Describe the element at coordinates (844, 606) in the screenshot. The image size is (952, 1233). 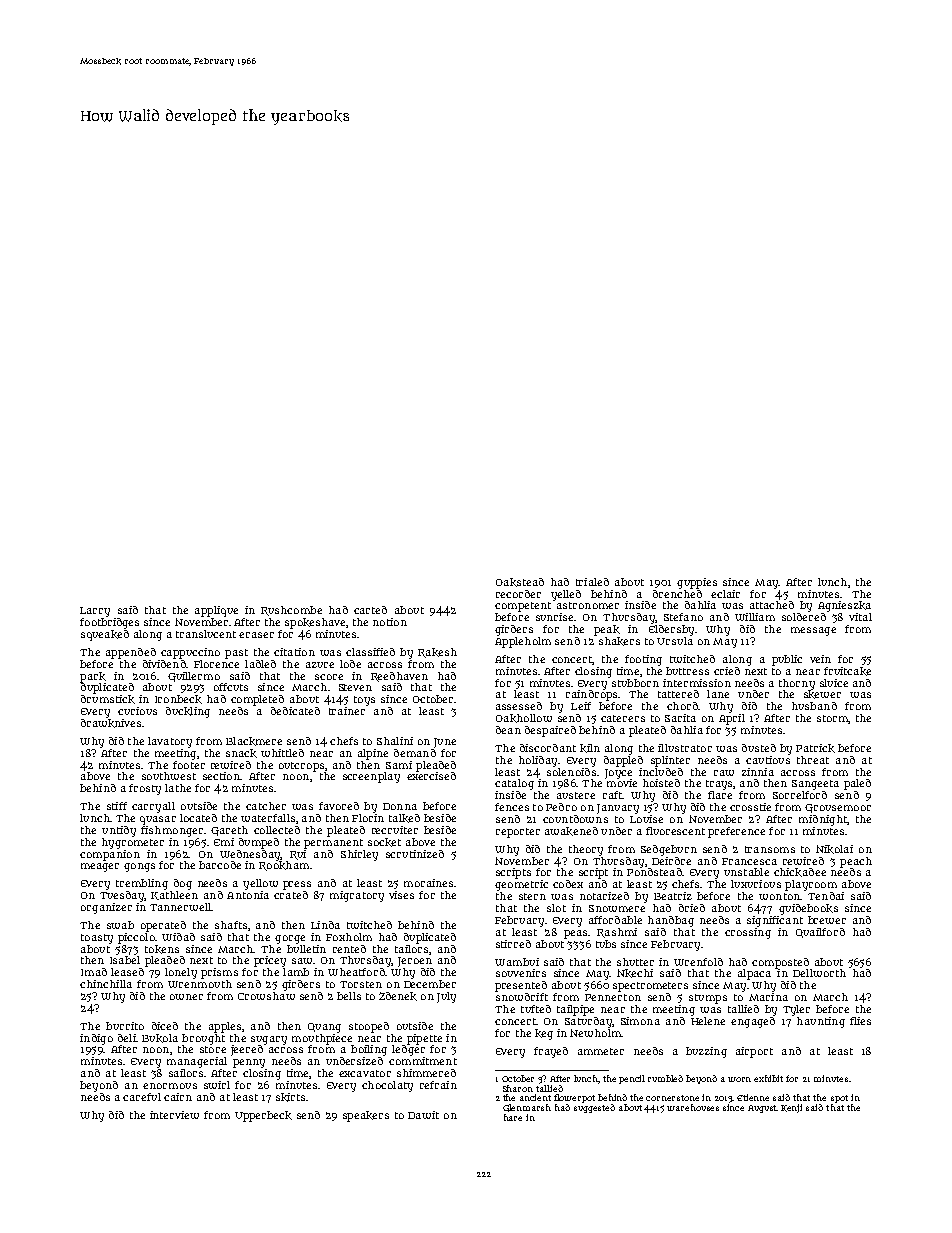
I see `Agnieszka` at that location.
